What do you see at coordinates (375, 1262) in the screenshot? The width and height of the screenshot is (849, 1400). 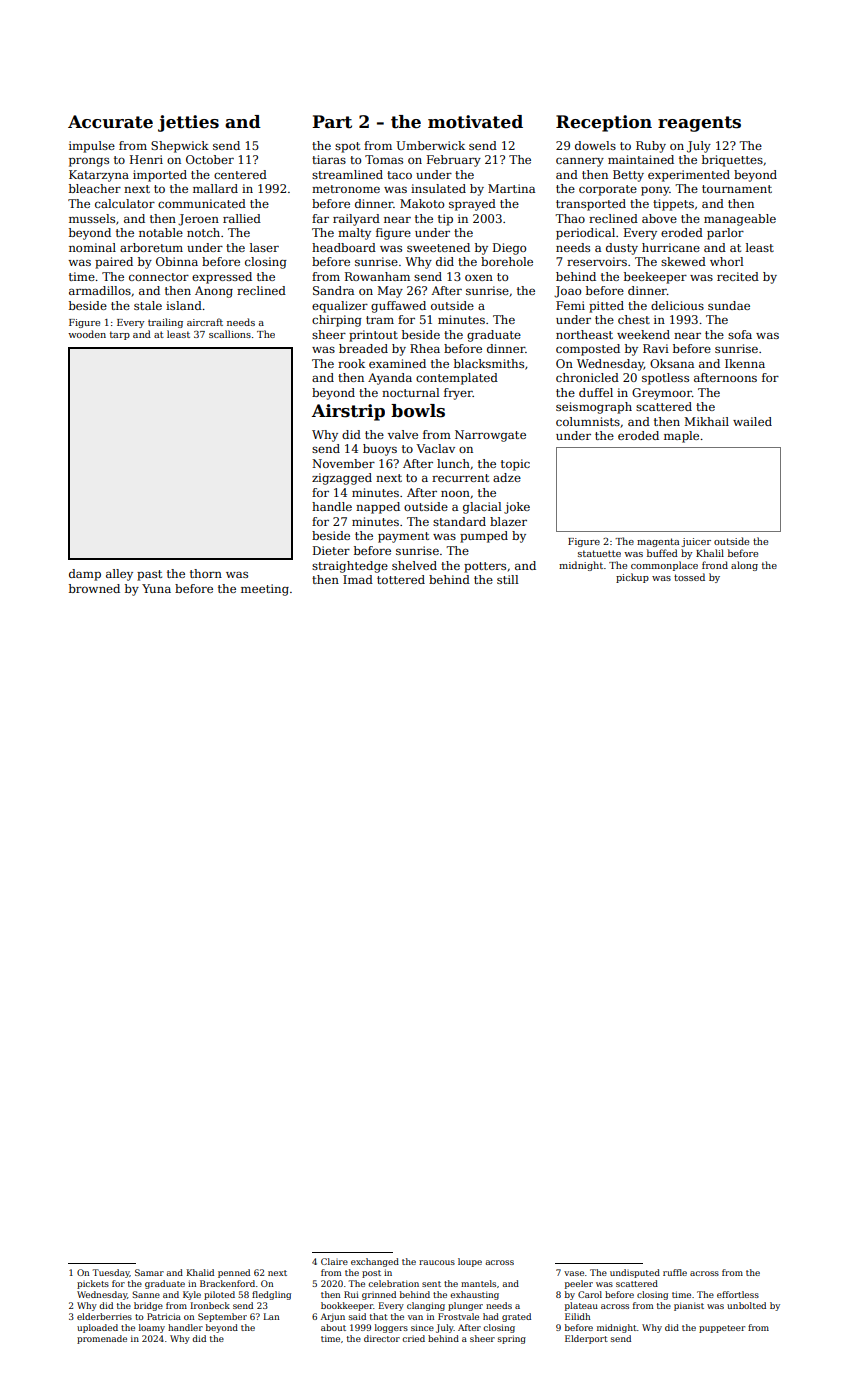 I see `exchanged` at bounding box center [375, 1262].
